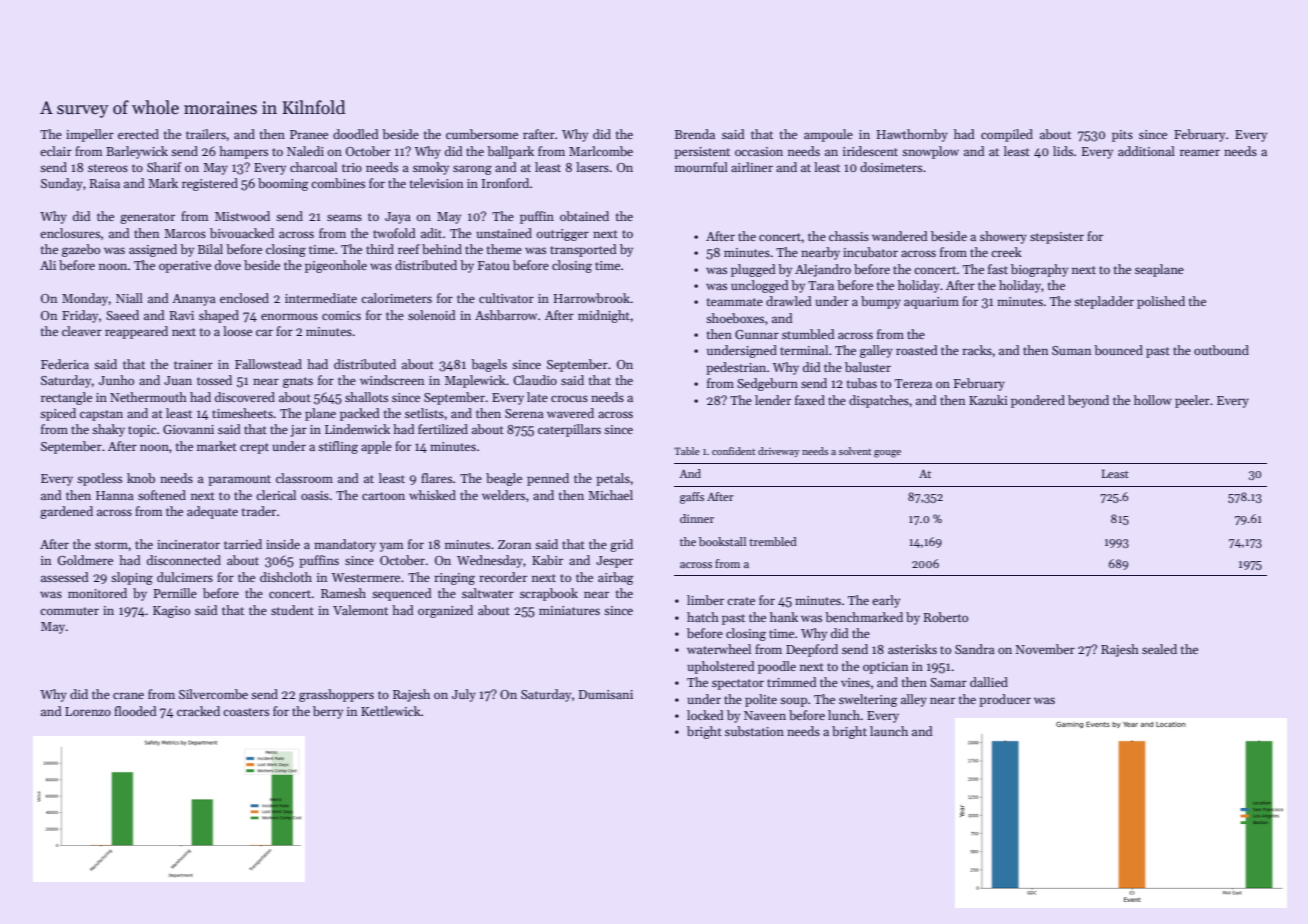 This screenshot has height=924, width=1308. I want to click on ampoule, so click(828, 135).
